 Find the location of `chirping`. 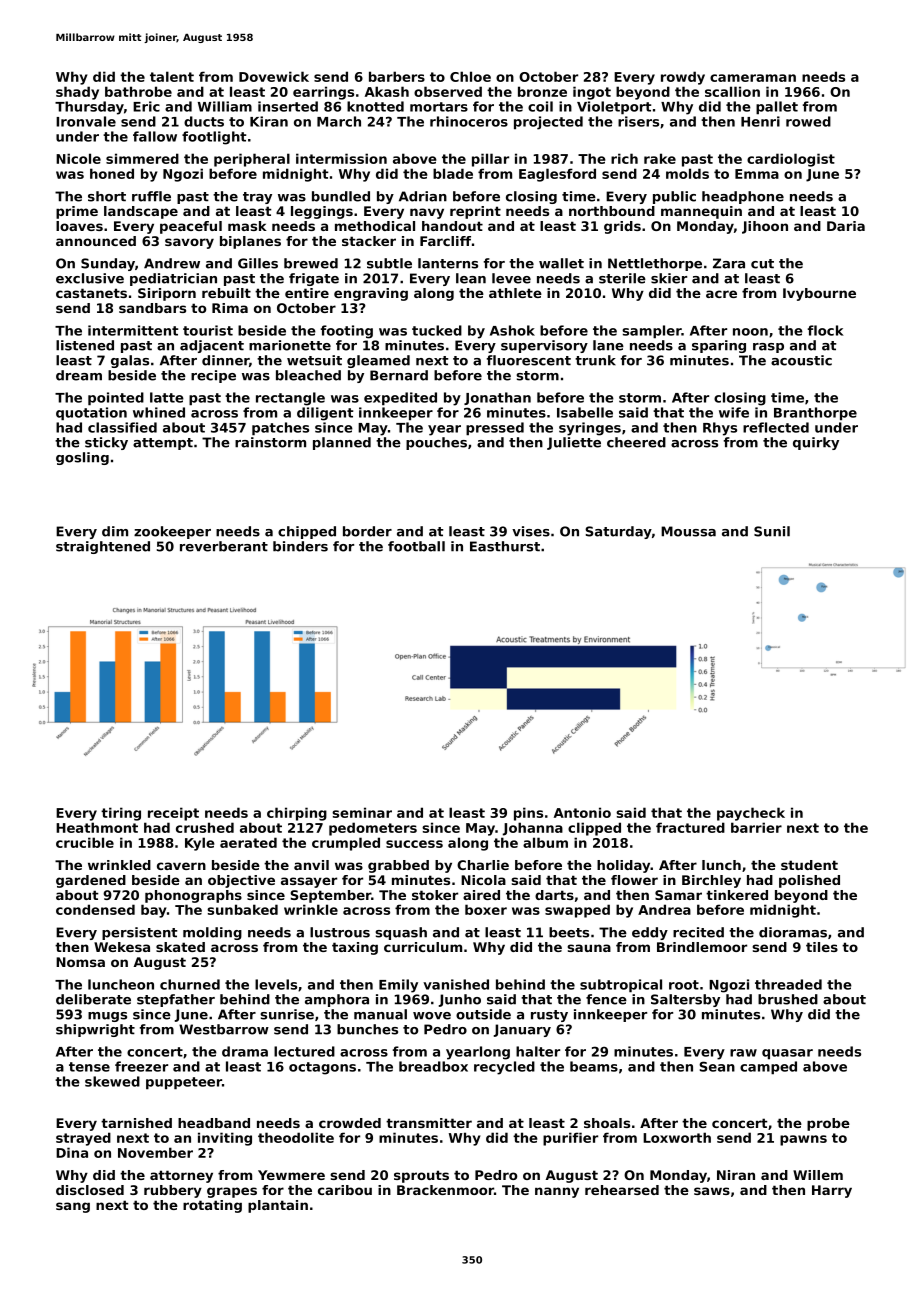

chirping is located at coordinates (297, 814).
